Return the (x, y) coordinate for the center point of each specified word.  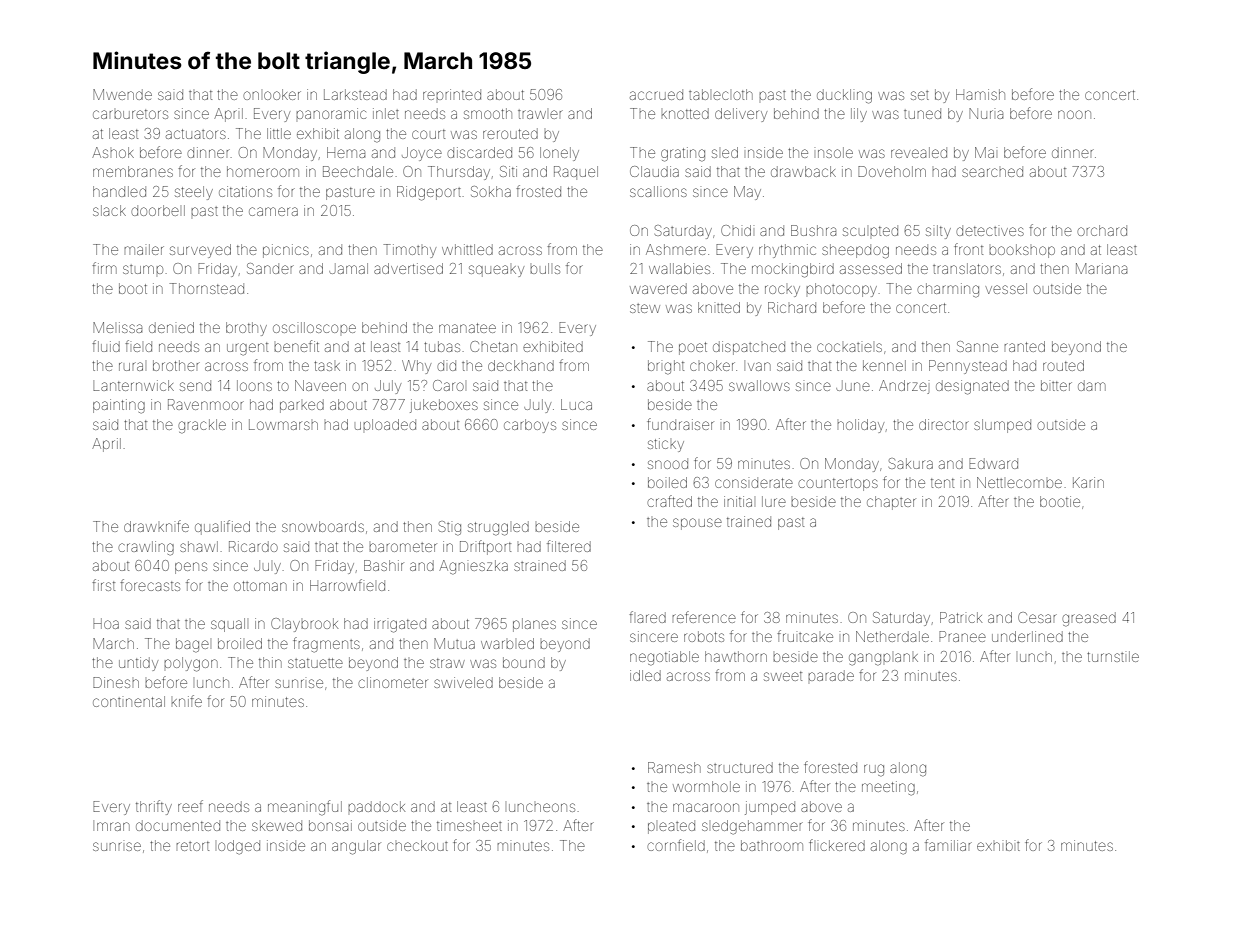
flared (647, 617)
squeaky (496, 271)
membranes (133, 171)
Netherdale (892, 636)
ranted (1024, 346)
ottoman (260, 586)
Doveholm (892, 171)
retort (192, 846)
